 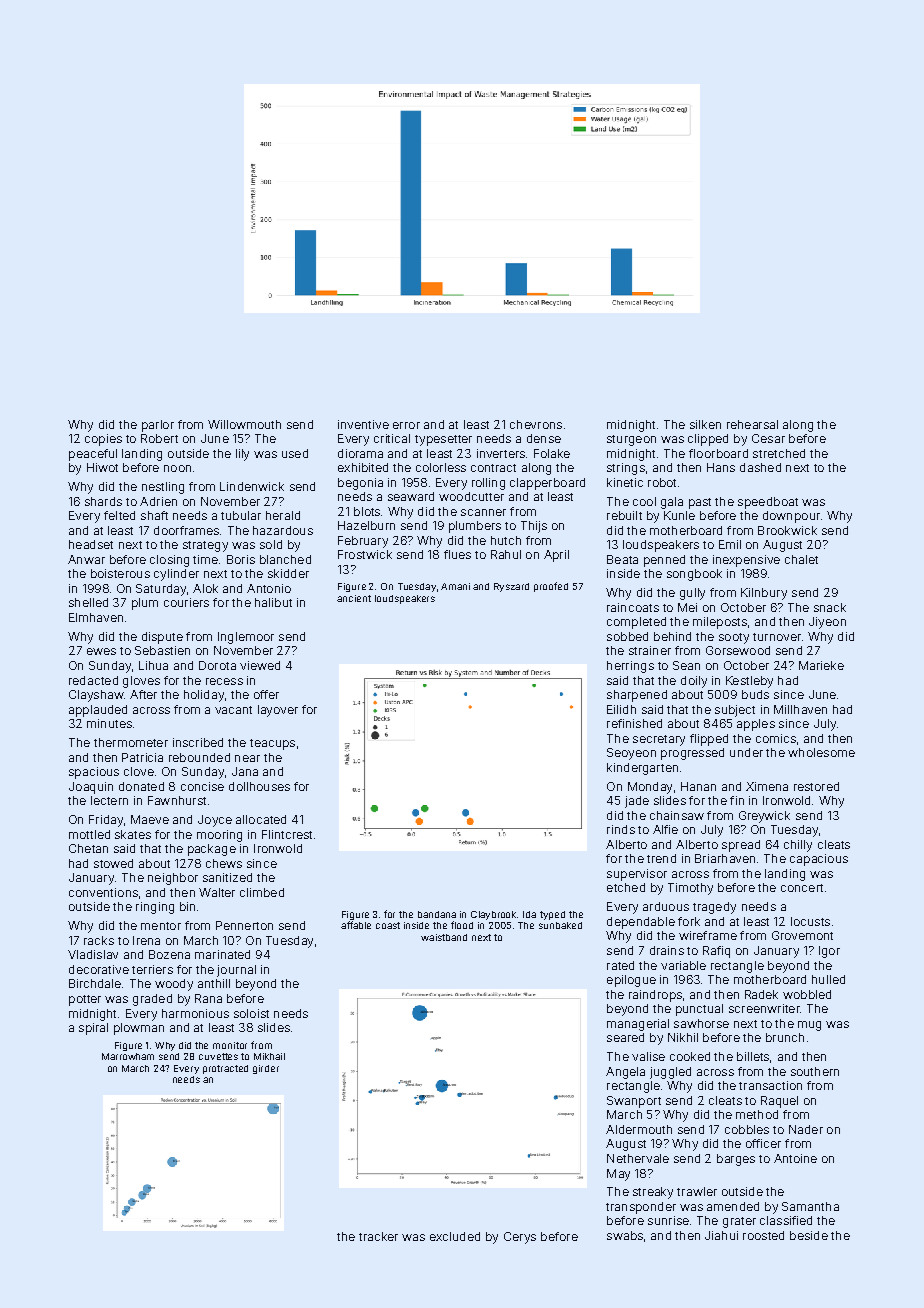 I want to click on Samantha, so click(x=810, y=1206).
